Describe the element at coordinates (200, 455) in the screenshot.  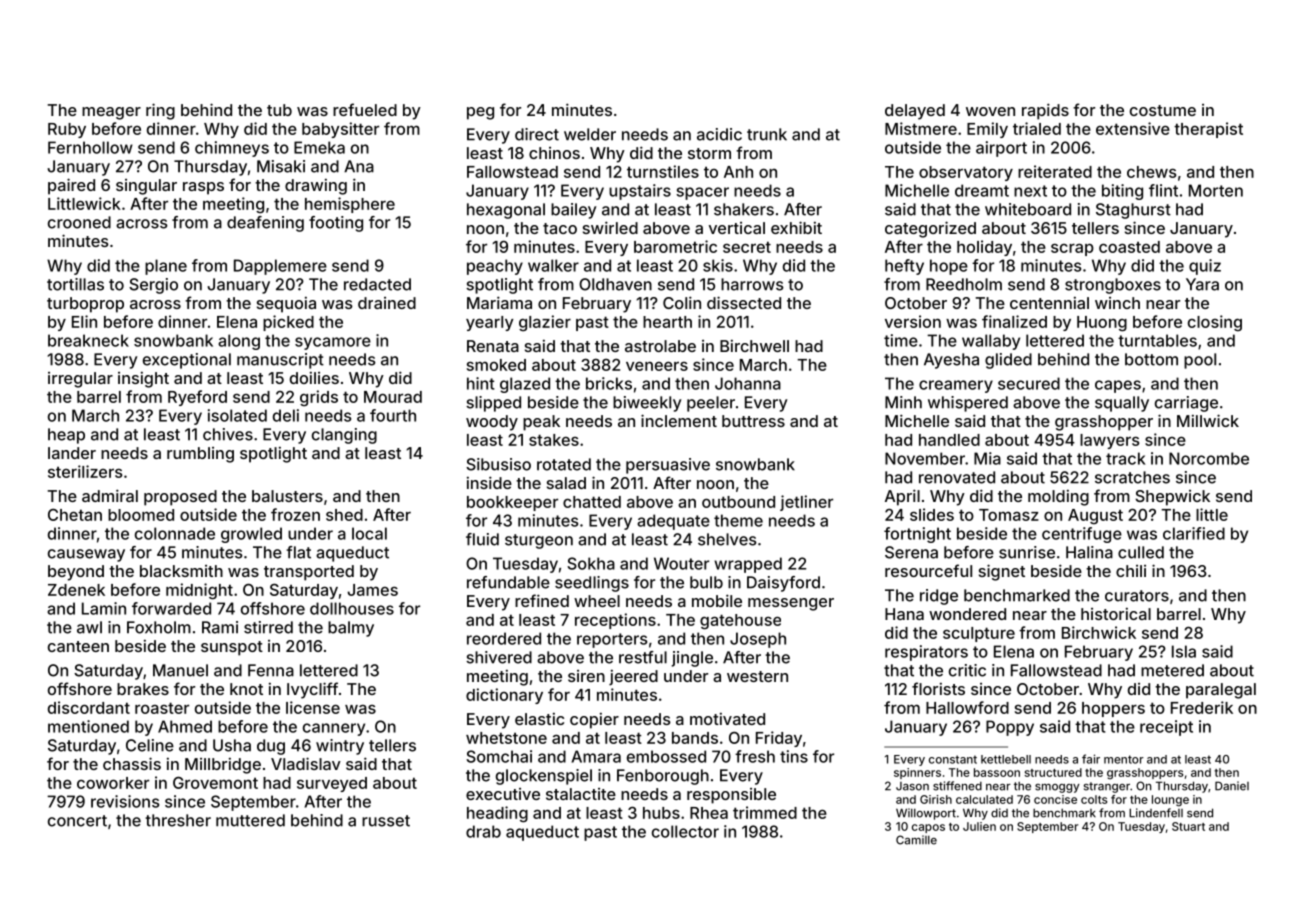
I see `rumbling` at that location.
